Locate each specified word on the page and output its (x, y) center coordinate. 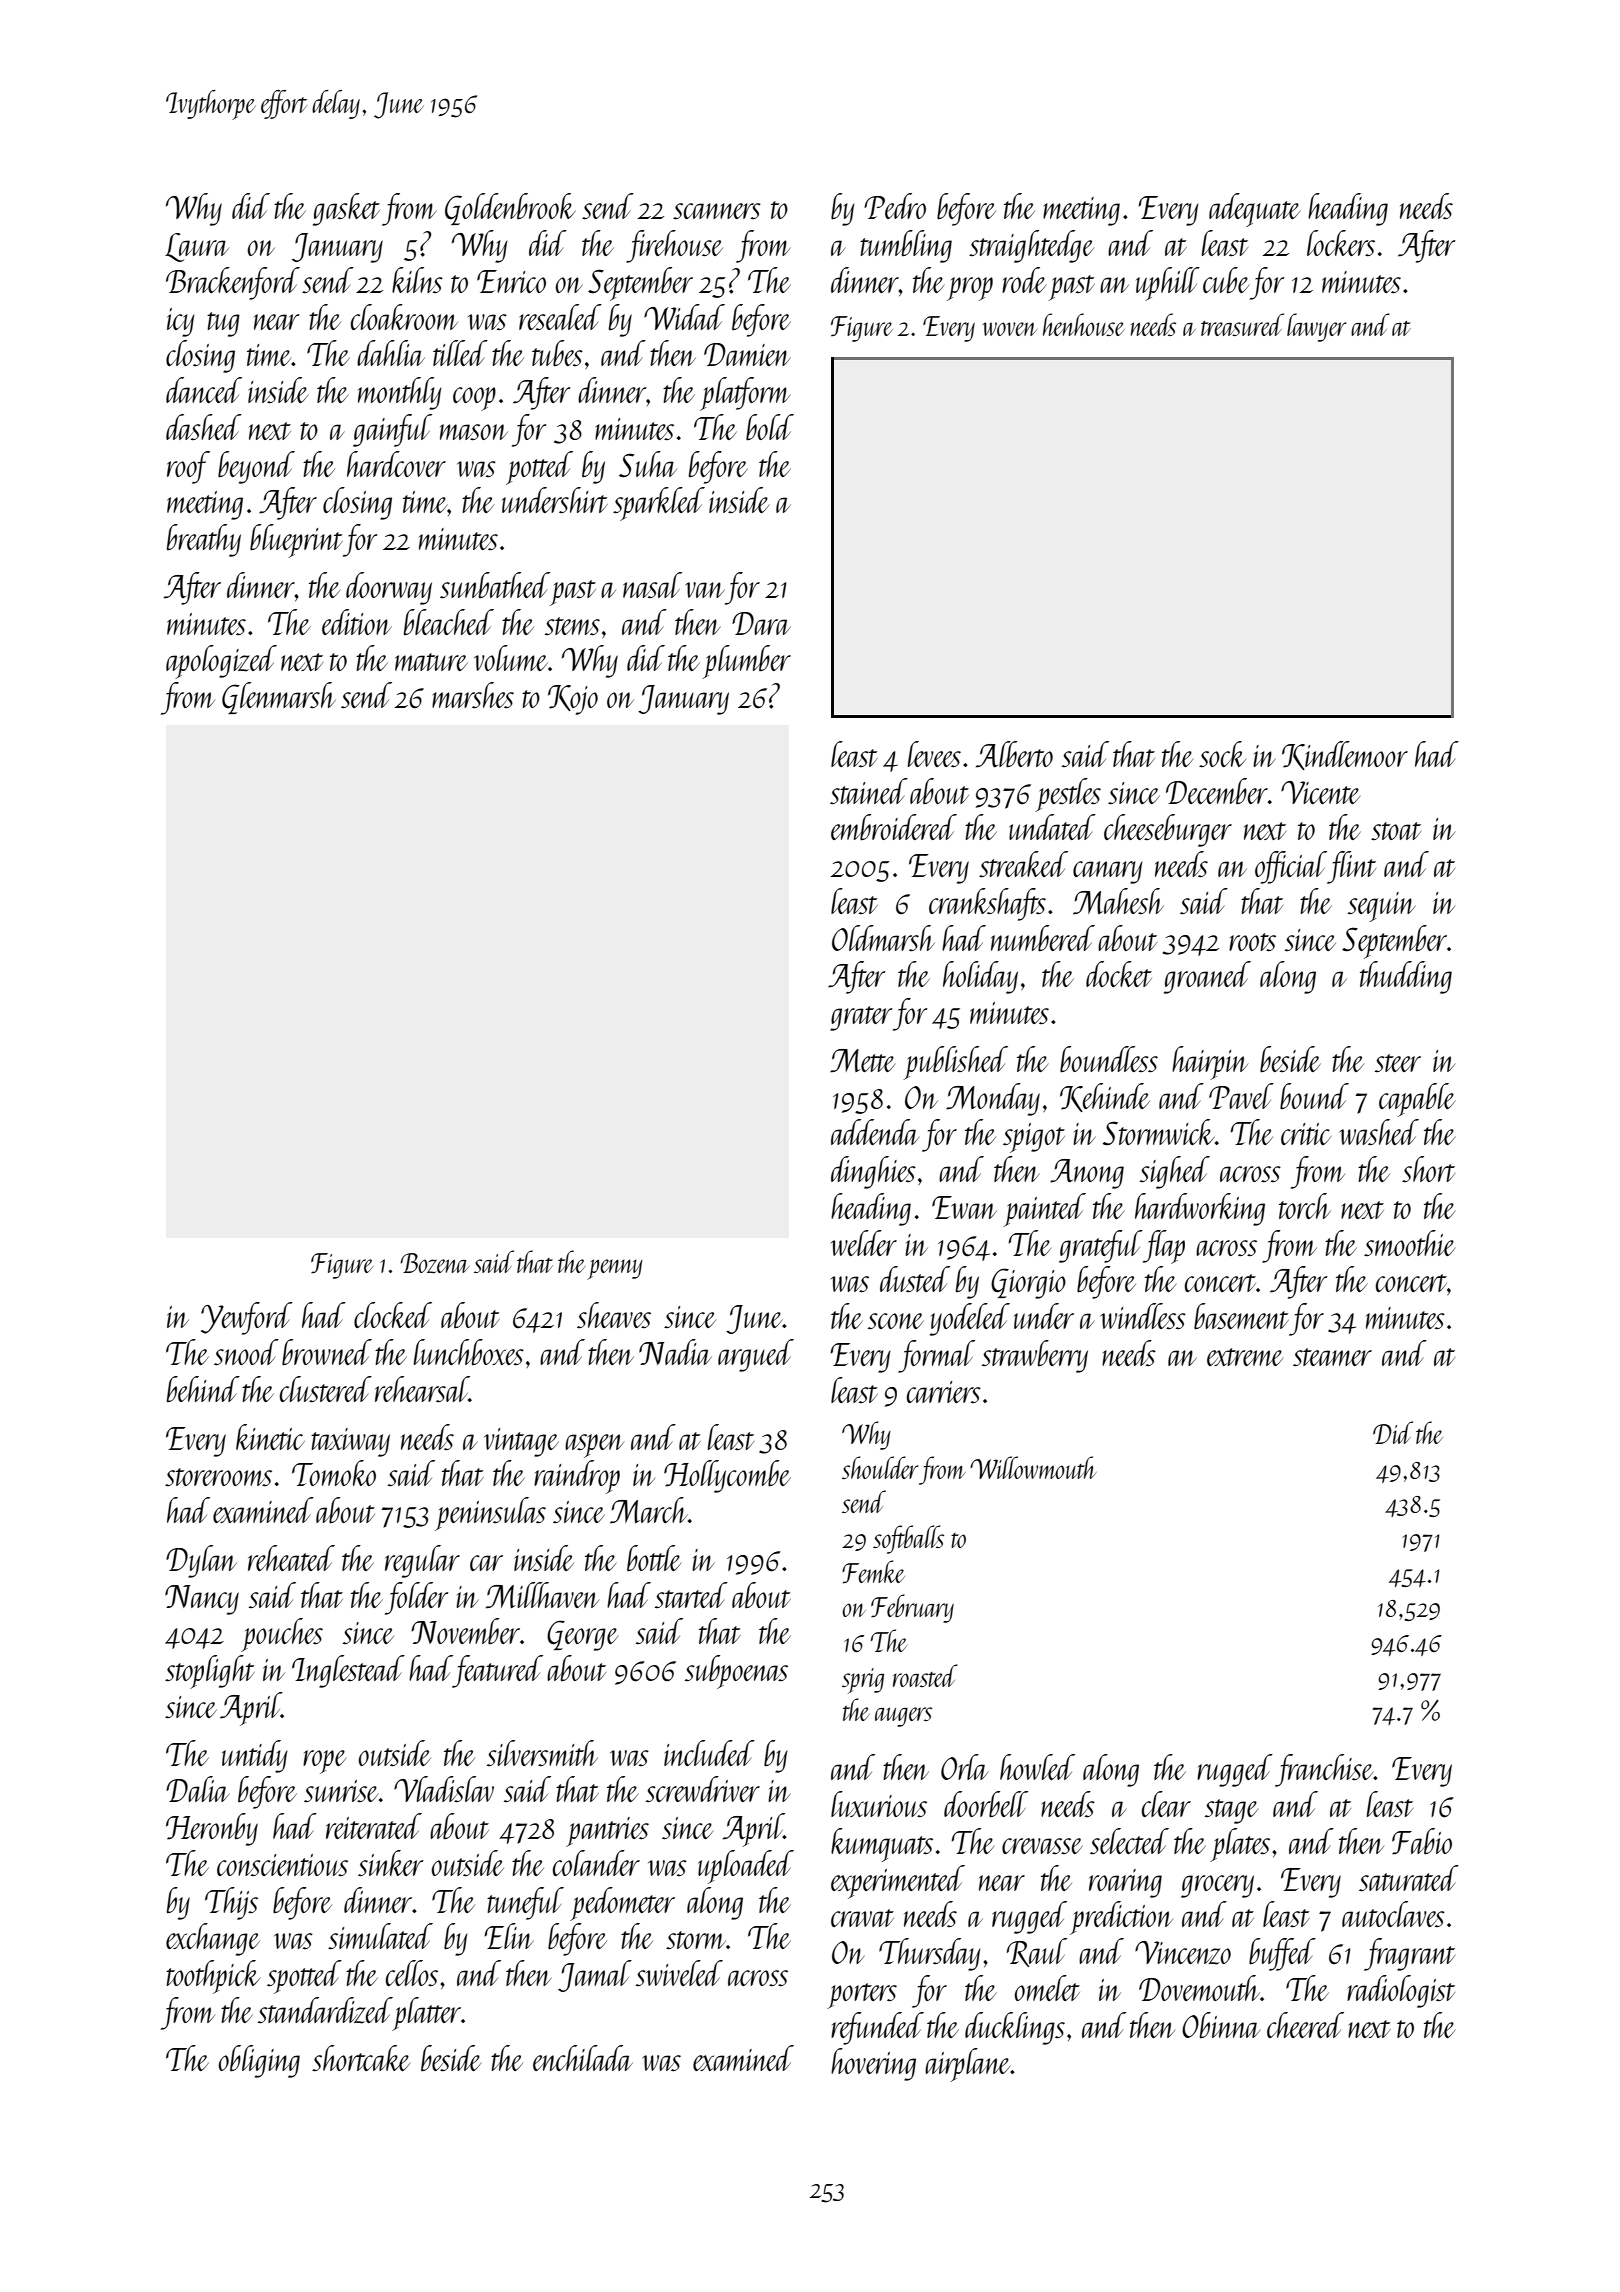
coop (474, 399)
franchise (1324, 1770)
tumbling (906, 246)
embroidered (894, 827)
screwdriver (703, 1789)
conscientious (282, 1865)
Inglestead (348, 1671)
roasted (925, 1675)
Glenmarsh (279, 698)
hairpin (1210, 1063)
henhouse (1084, 324)
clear (1166, 1804)
